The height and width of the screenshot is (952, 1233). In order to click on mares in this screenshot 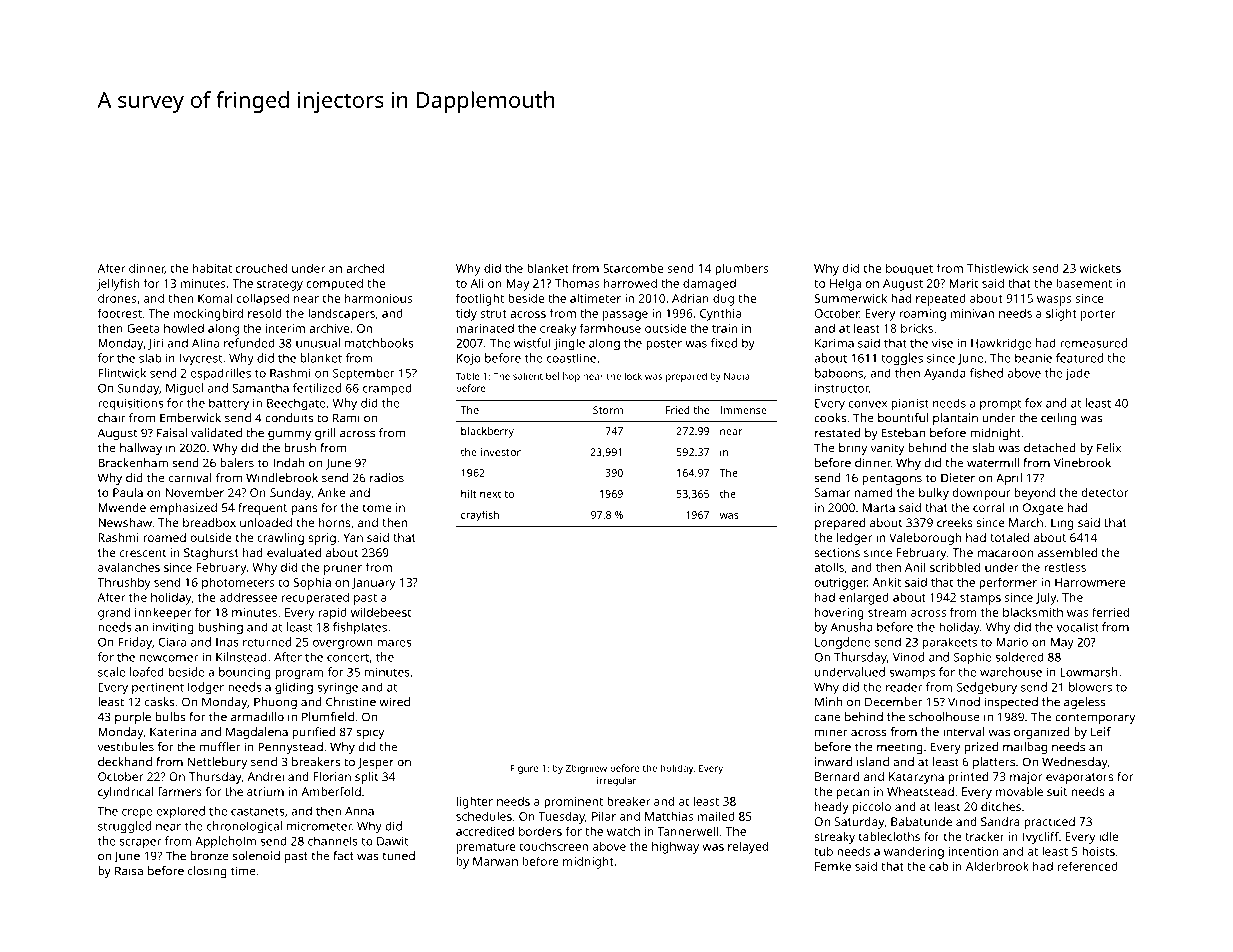, I will do `click(394, 643)`.
